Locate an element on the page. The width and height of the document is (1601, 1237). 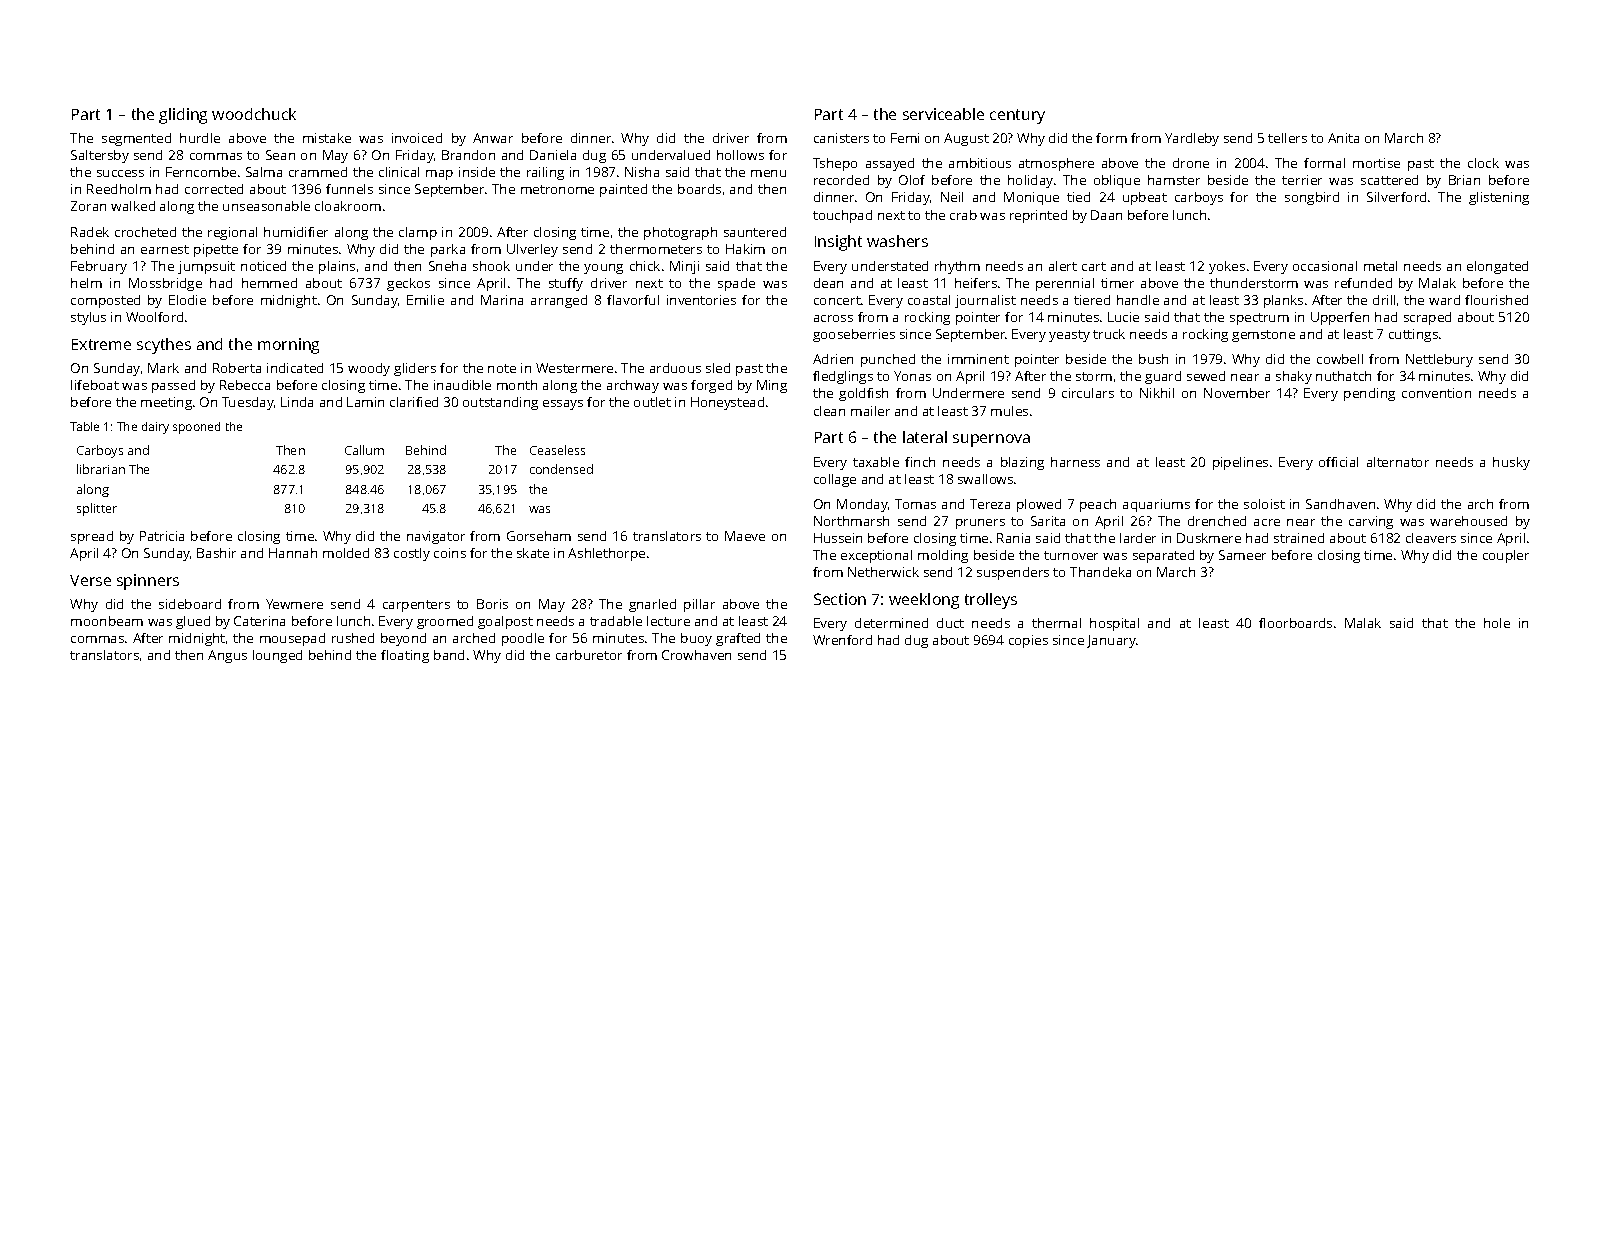
serviceable is located at coordinates (943, 114).
